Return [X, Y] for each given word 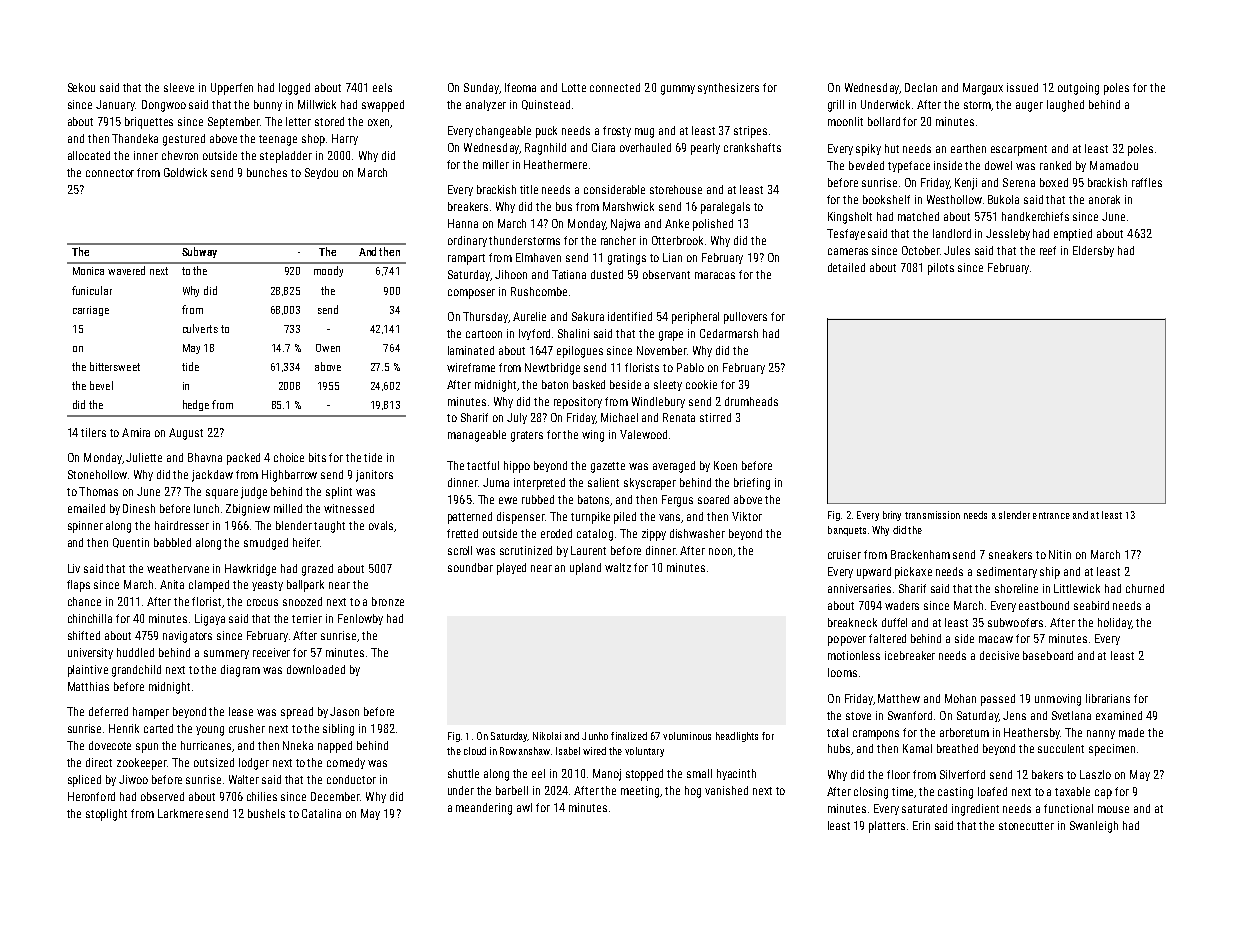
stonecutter [1026, 826]
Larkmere [180, 813]
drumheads [751, 401]
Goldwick [185, 172]
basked [589, 384]
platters [887, 827]
